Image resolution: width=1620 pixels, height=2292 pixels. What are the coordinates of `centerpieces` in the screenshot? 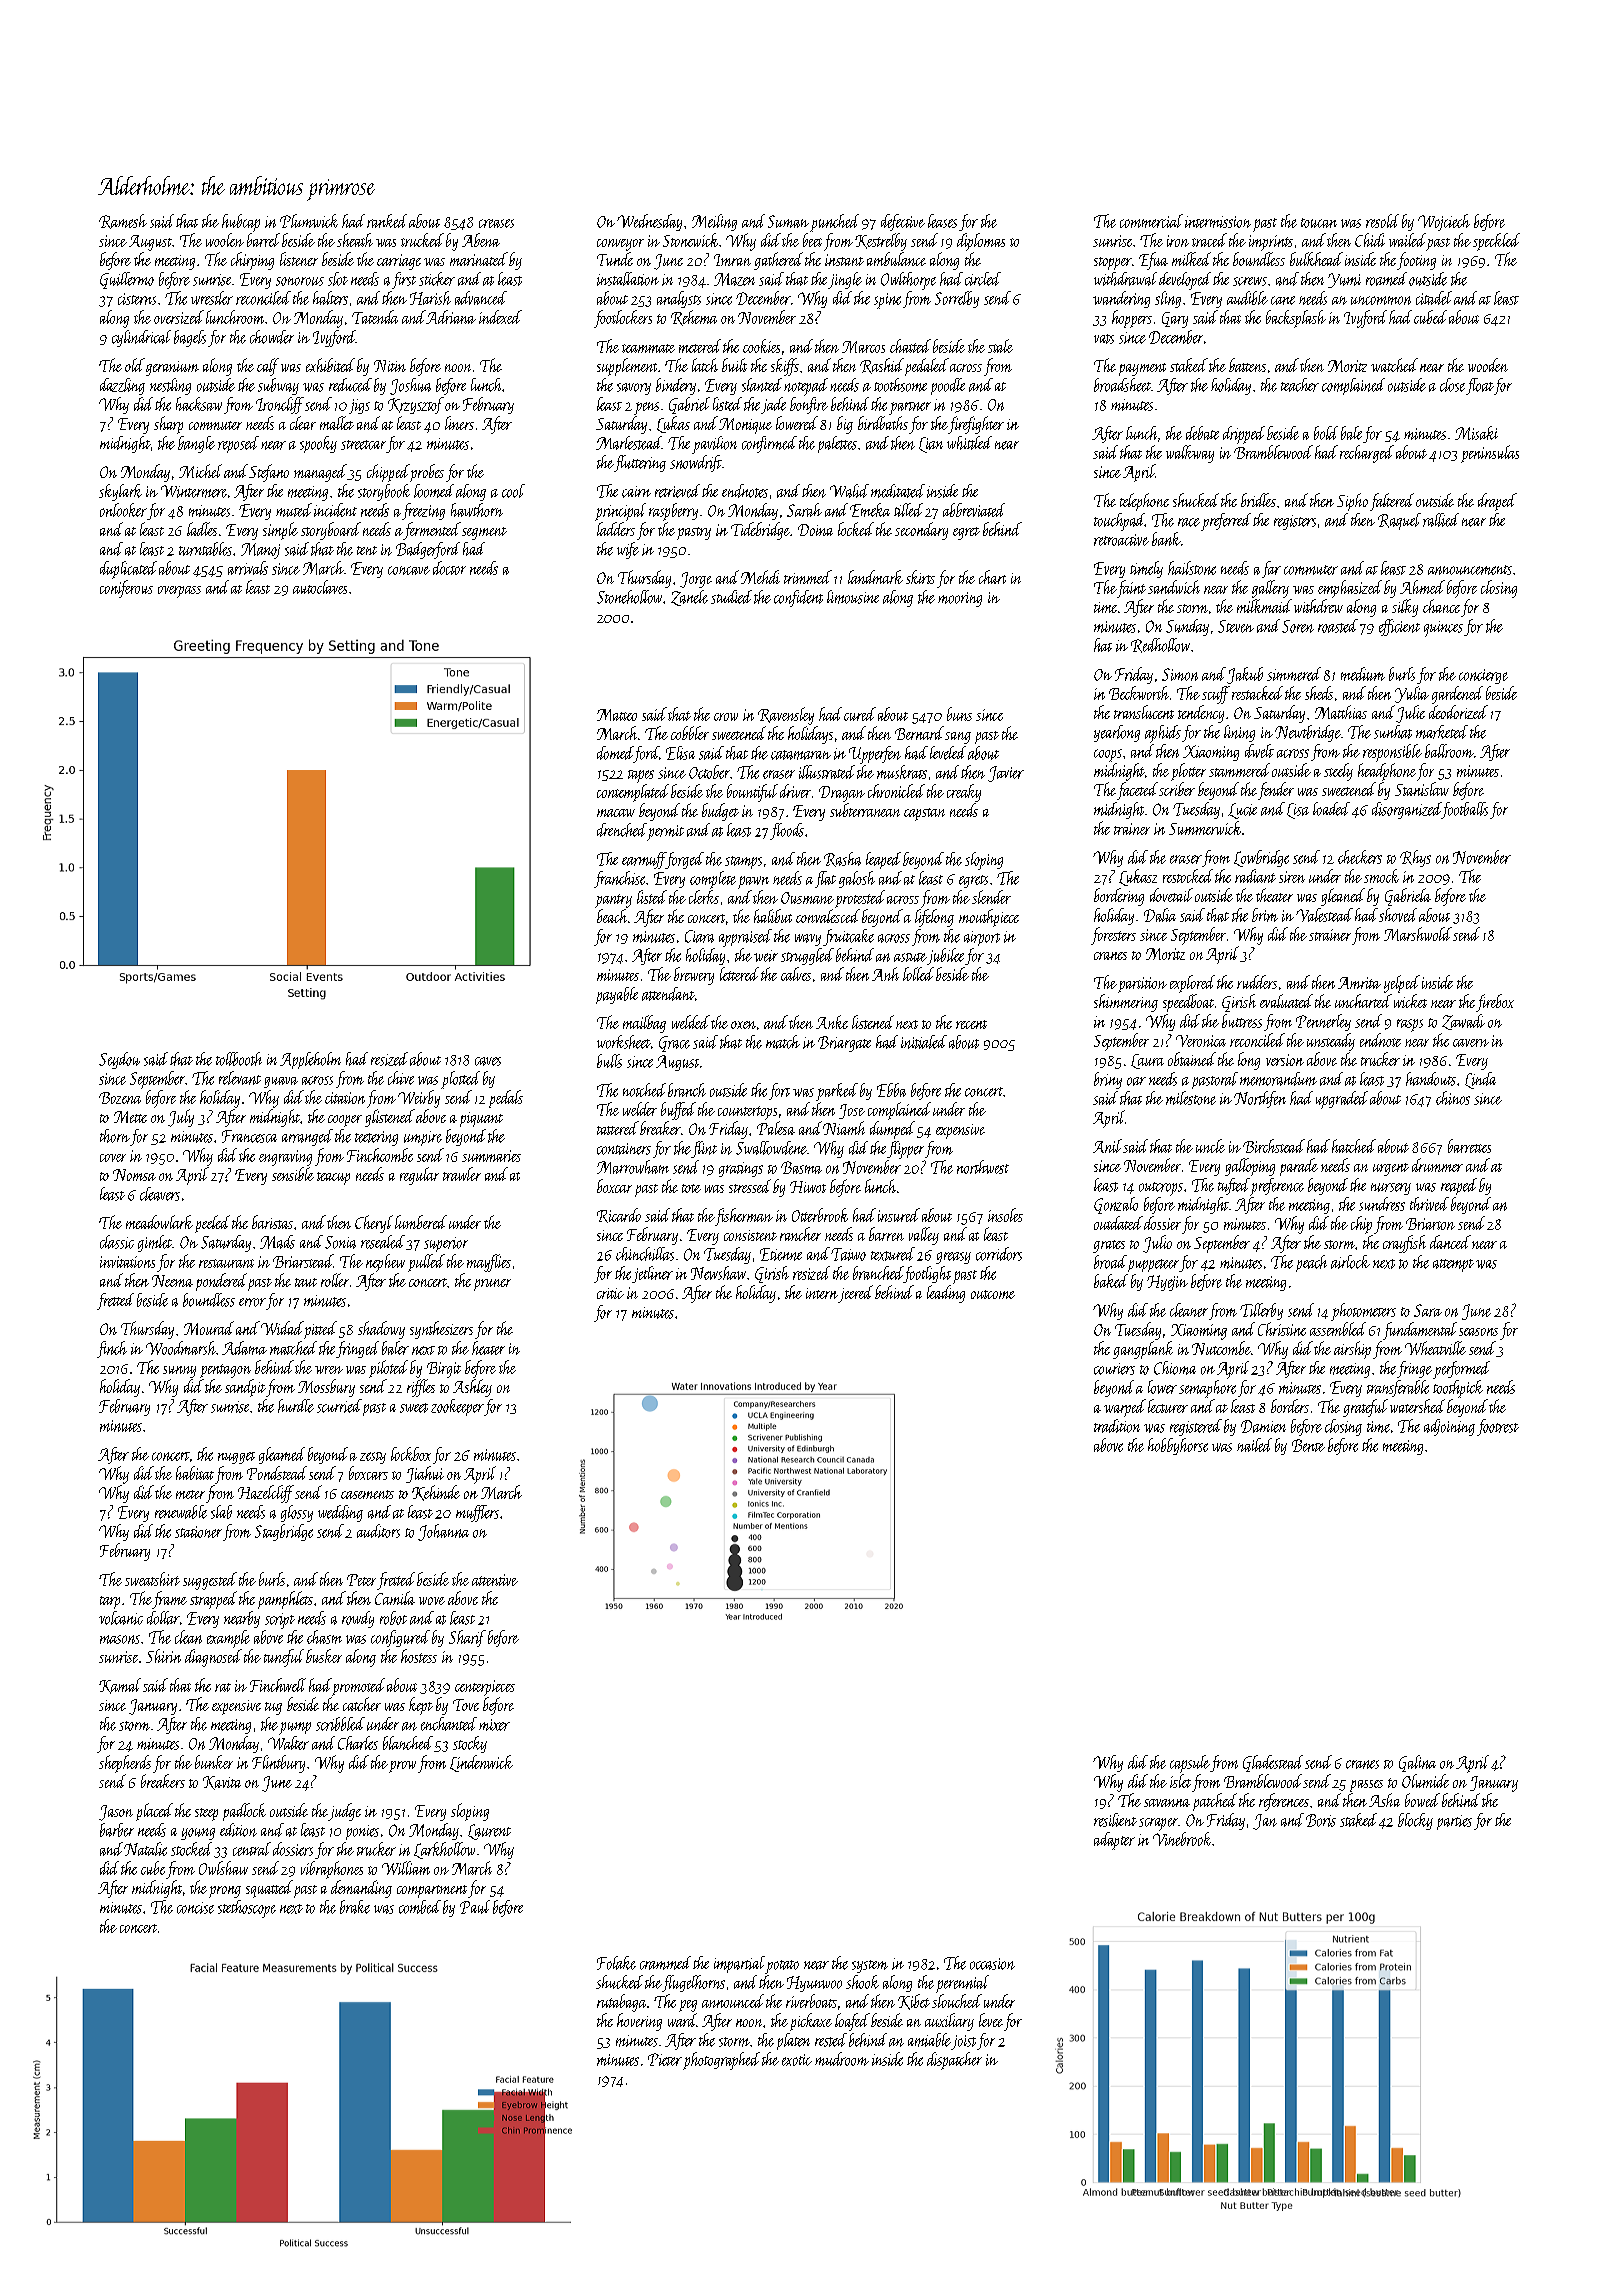 It's located at (485, 1688).
